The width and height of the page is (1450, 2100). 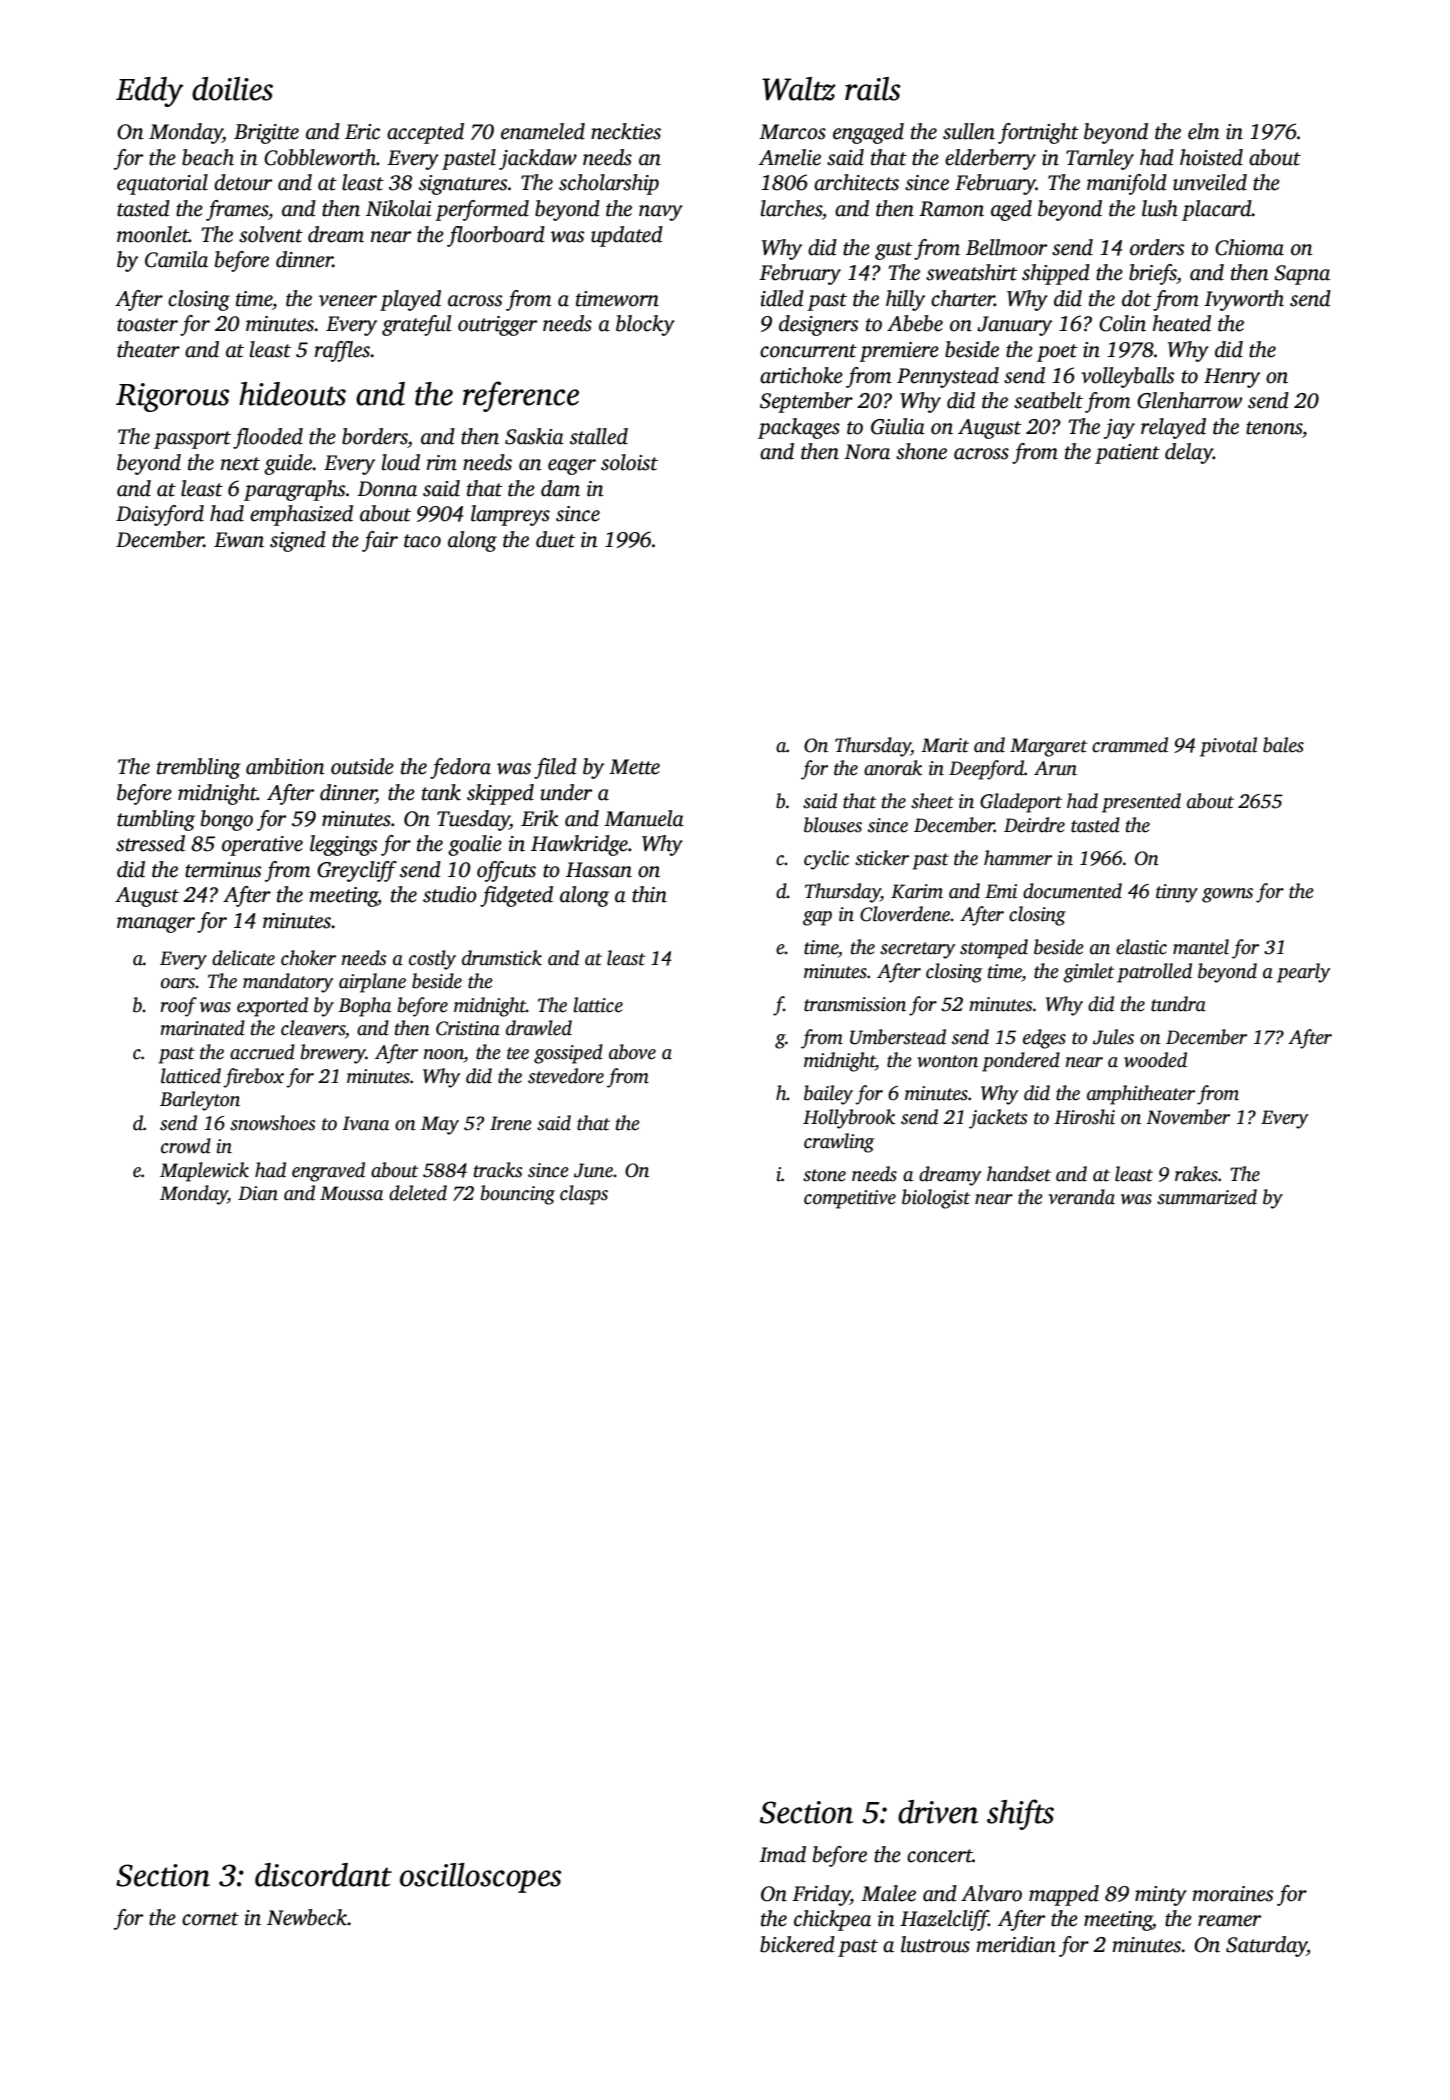 I want to click on tundra, so click(x=1178, y=1004).
